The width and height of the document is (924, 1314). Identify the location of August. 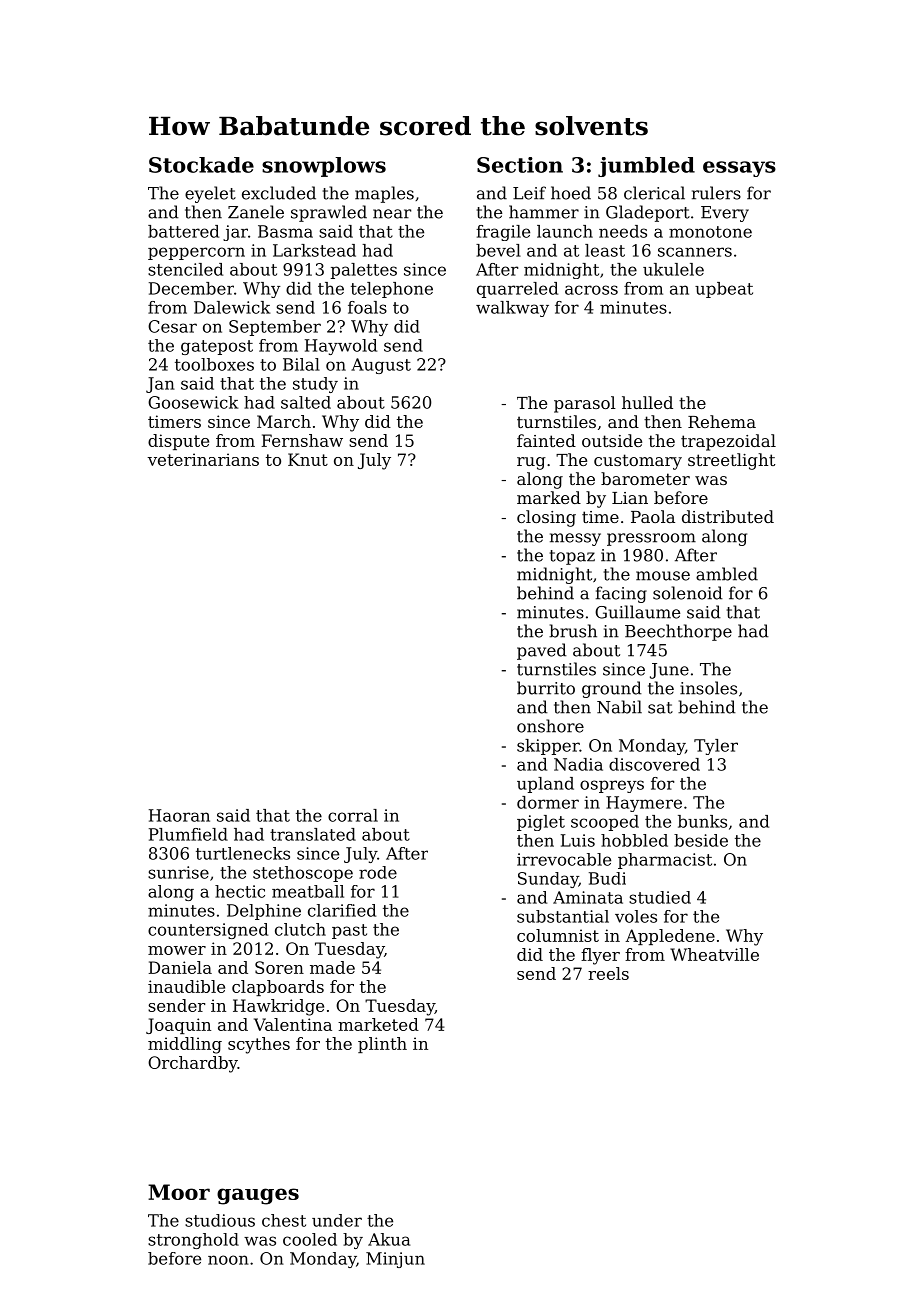
(381, 366).
